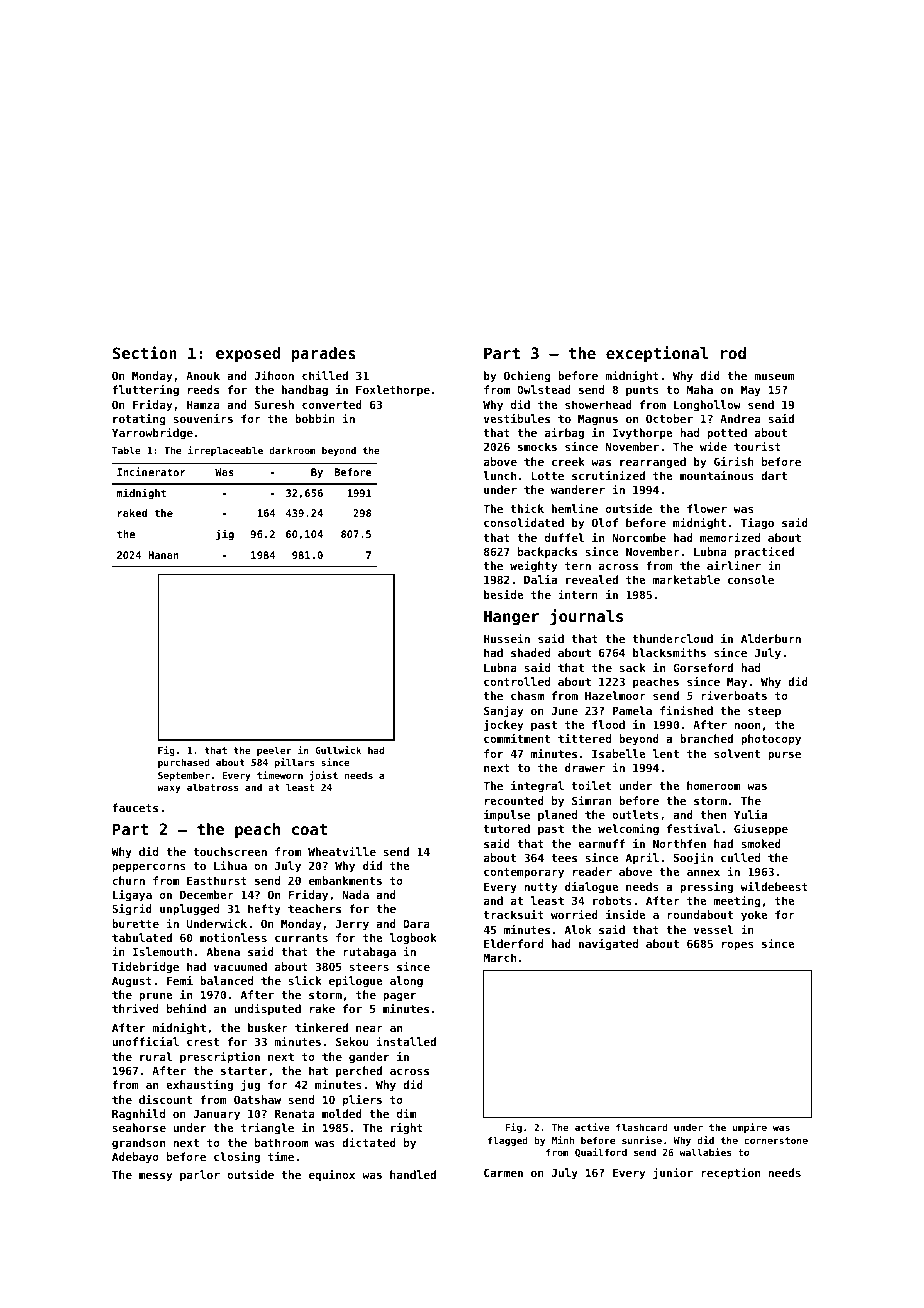 This document has width=924, height=1308. What do you see at coordinates (309, 829) in the document?
I see `coat` at bounding box center [309, 829].
